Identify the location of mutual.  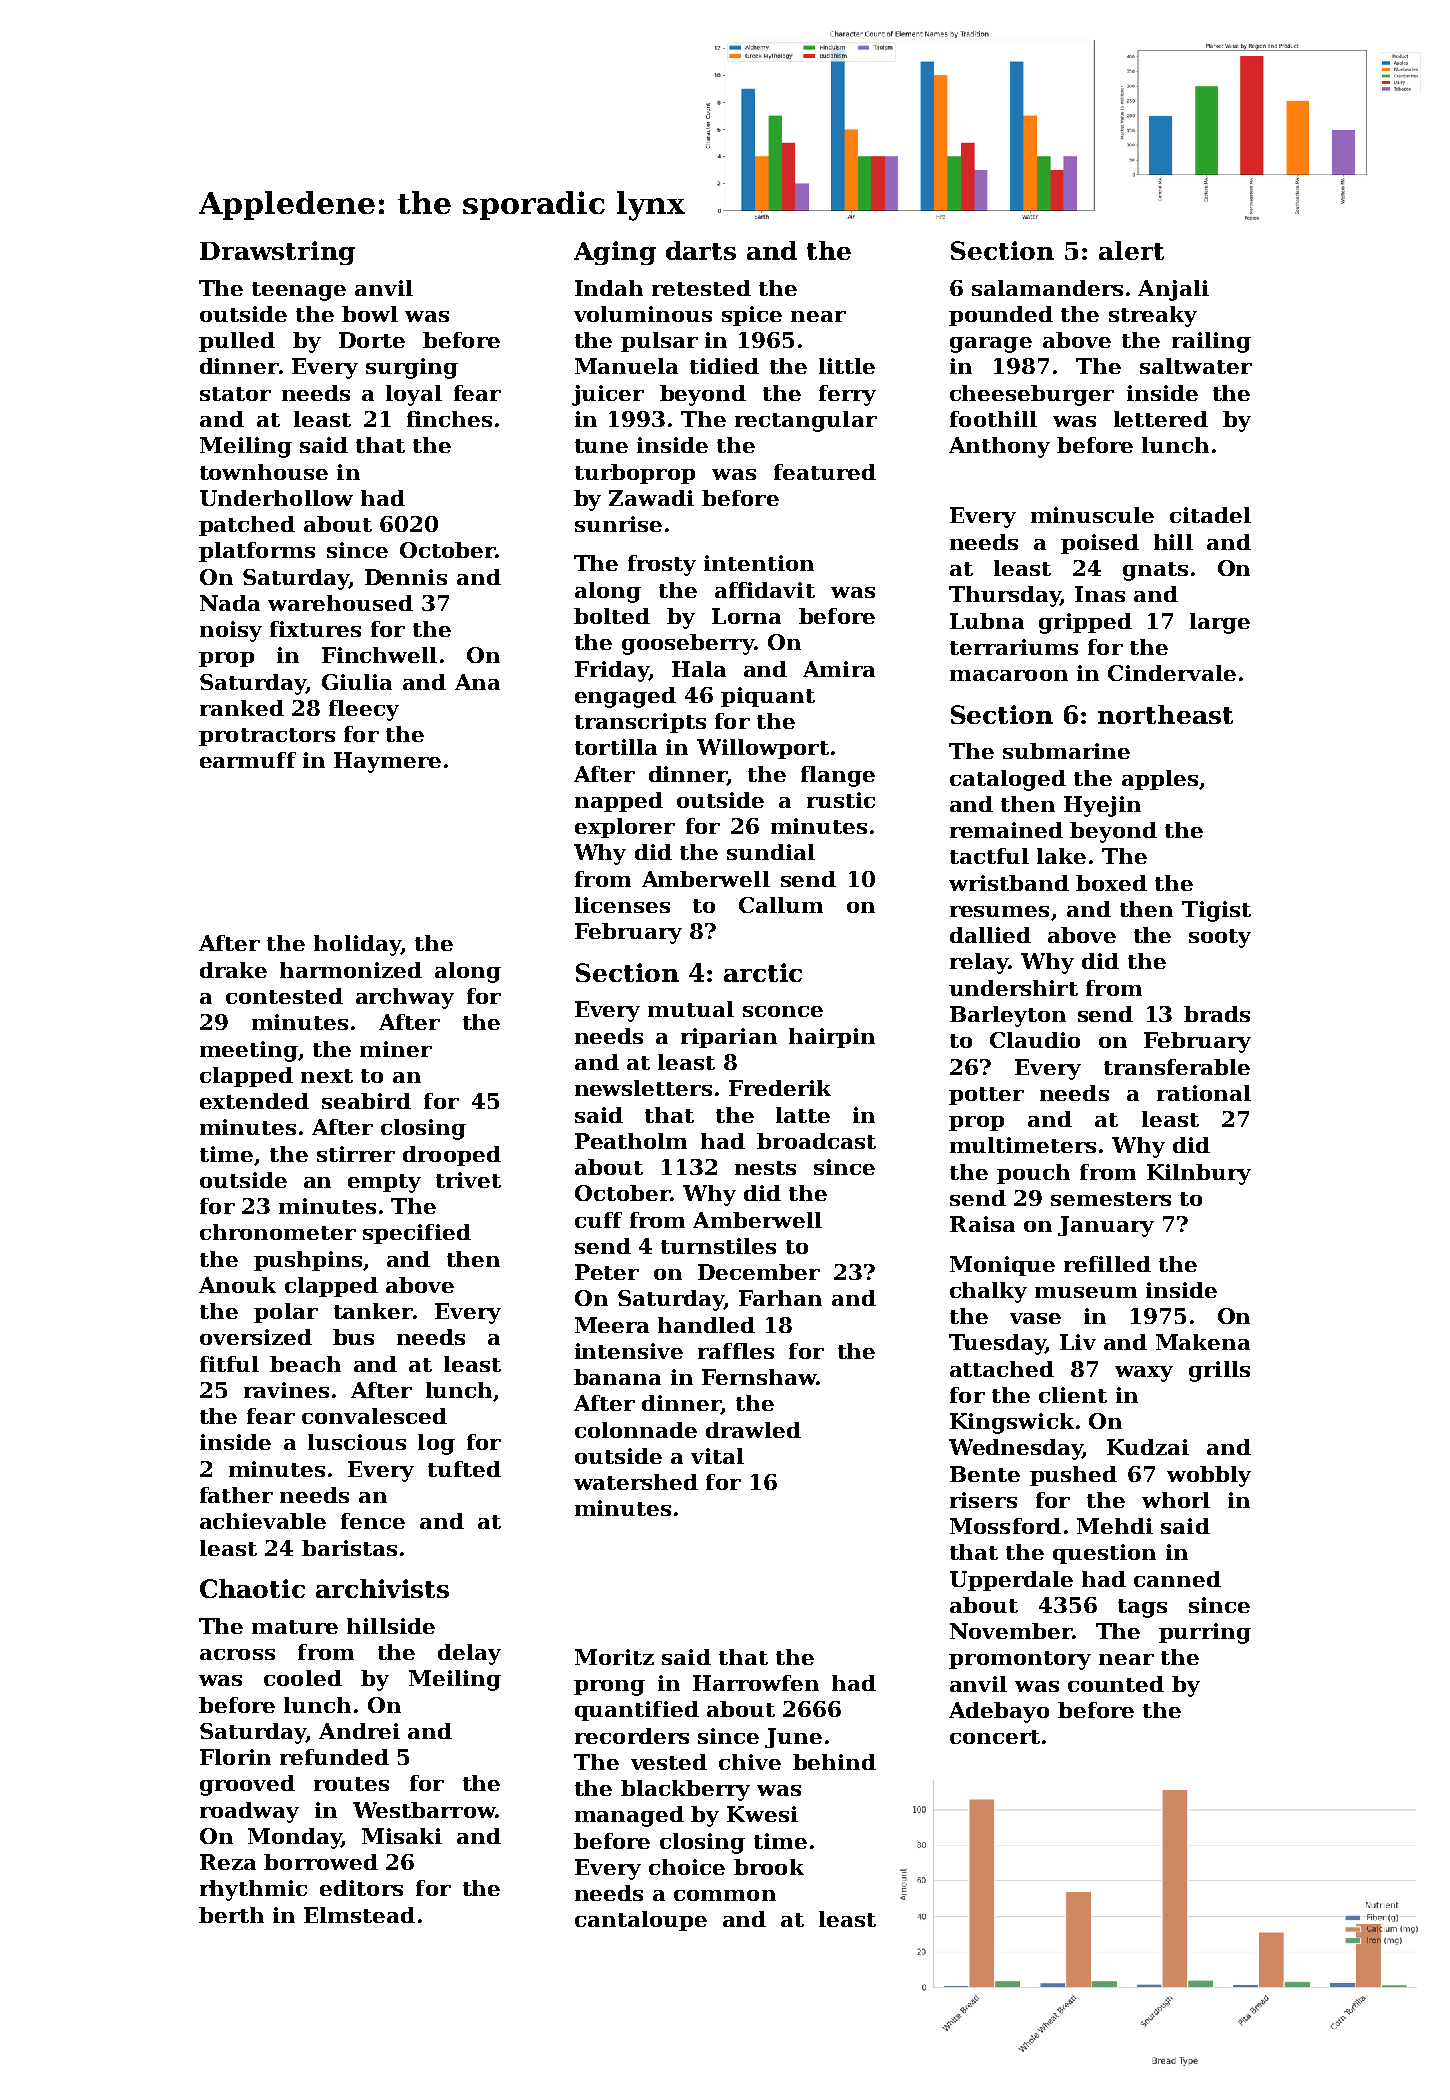
(691, 1009).
